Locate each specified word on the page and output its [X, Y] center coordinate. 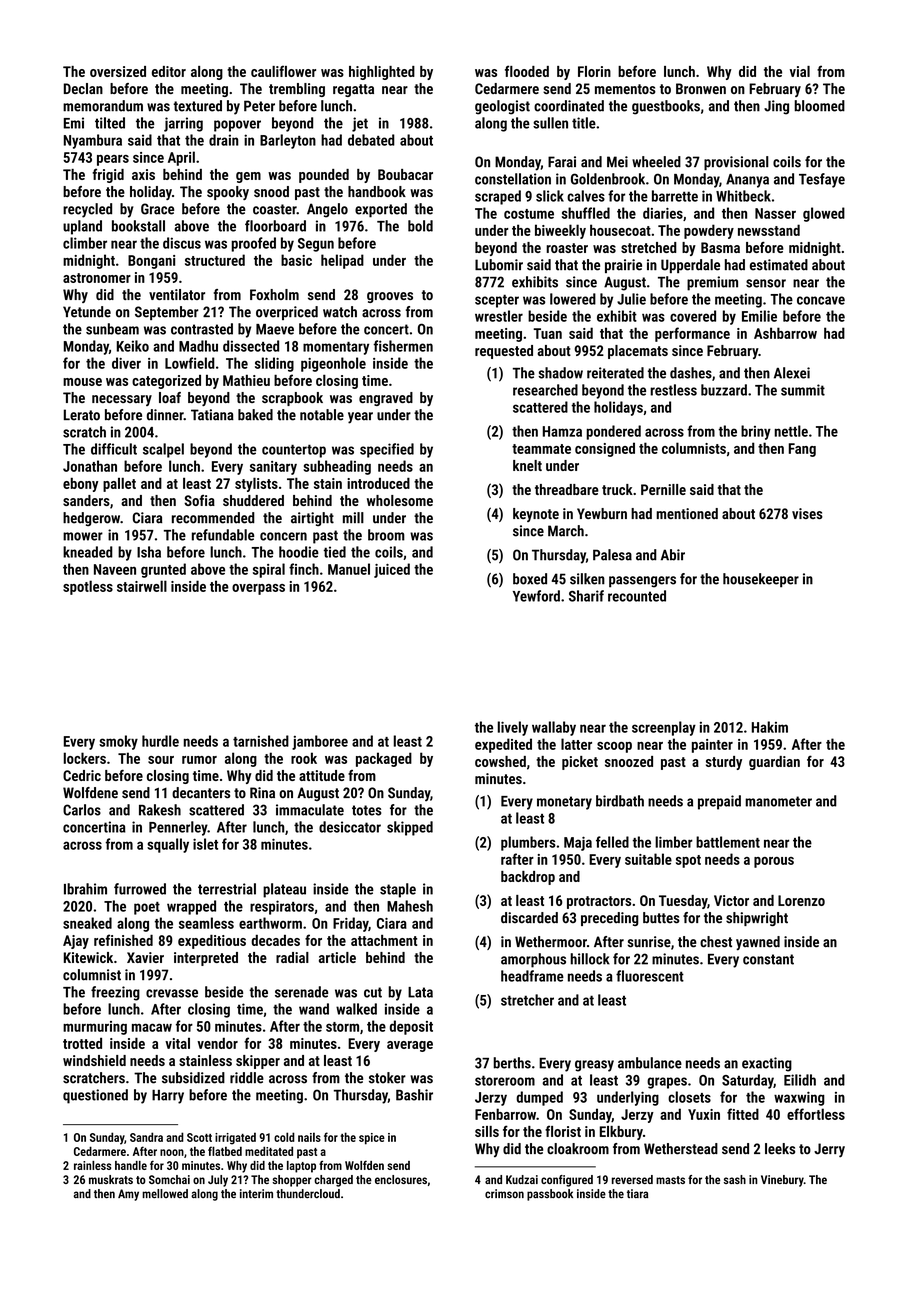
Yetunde [87, 312]
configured [567, 1181]
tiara [637, 1193]
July [218, 1181]
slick [550, 196]
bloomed [819, 106]
